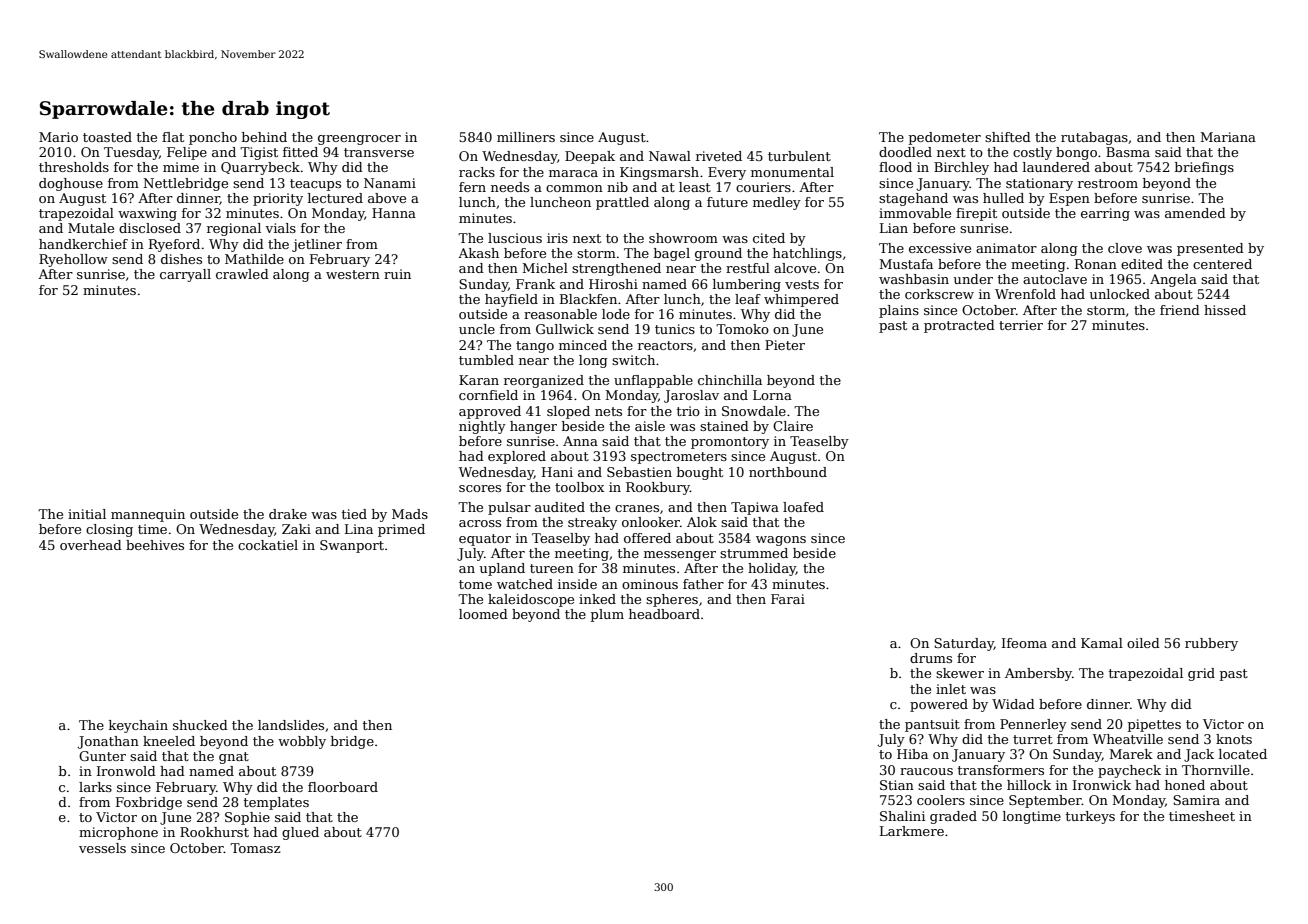 This document has height=924, width=1308. I want to click on Mariana, so click(1228, 137).
